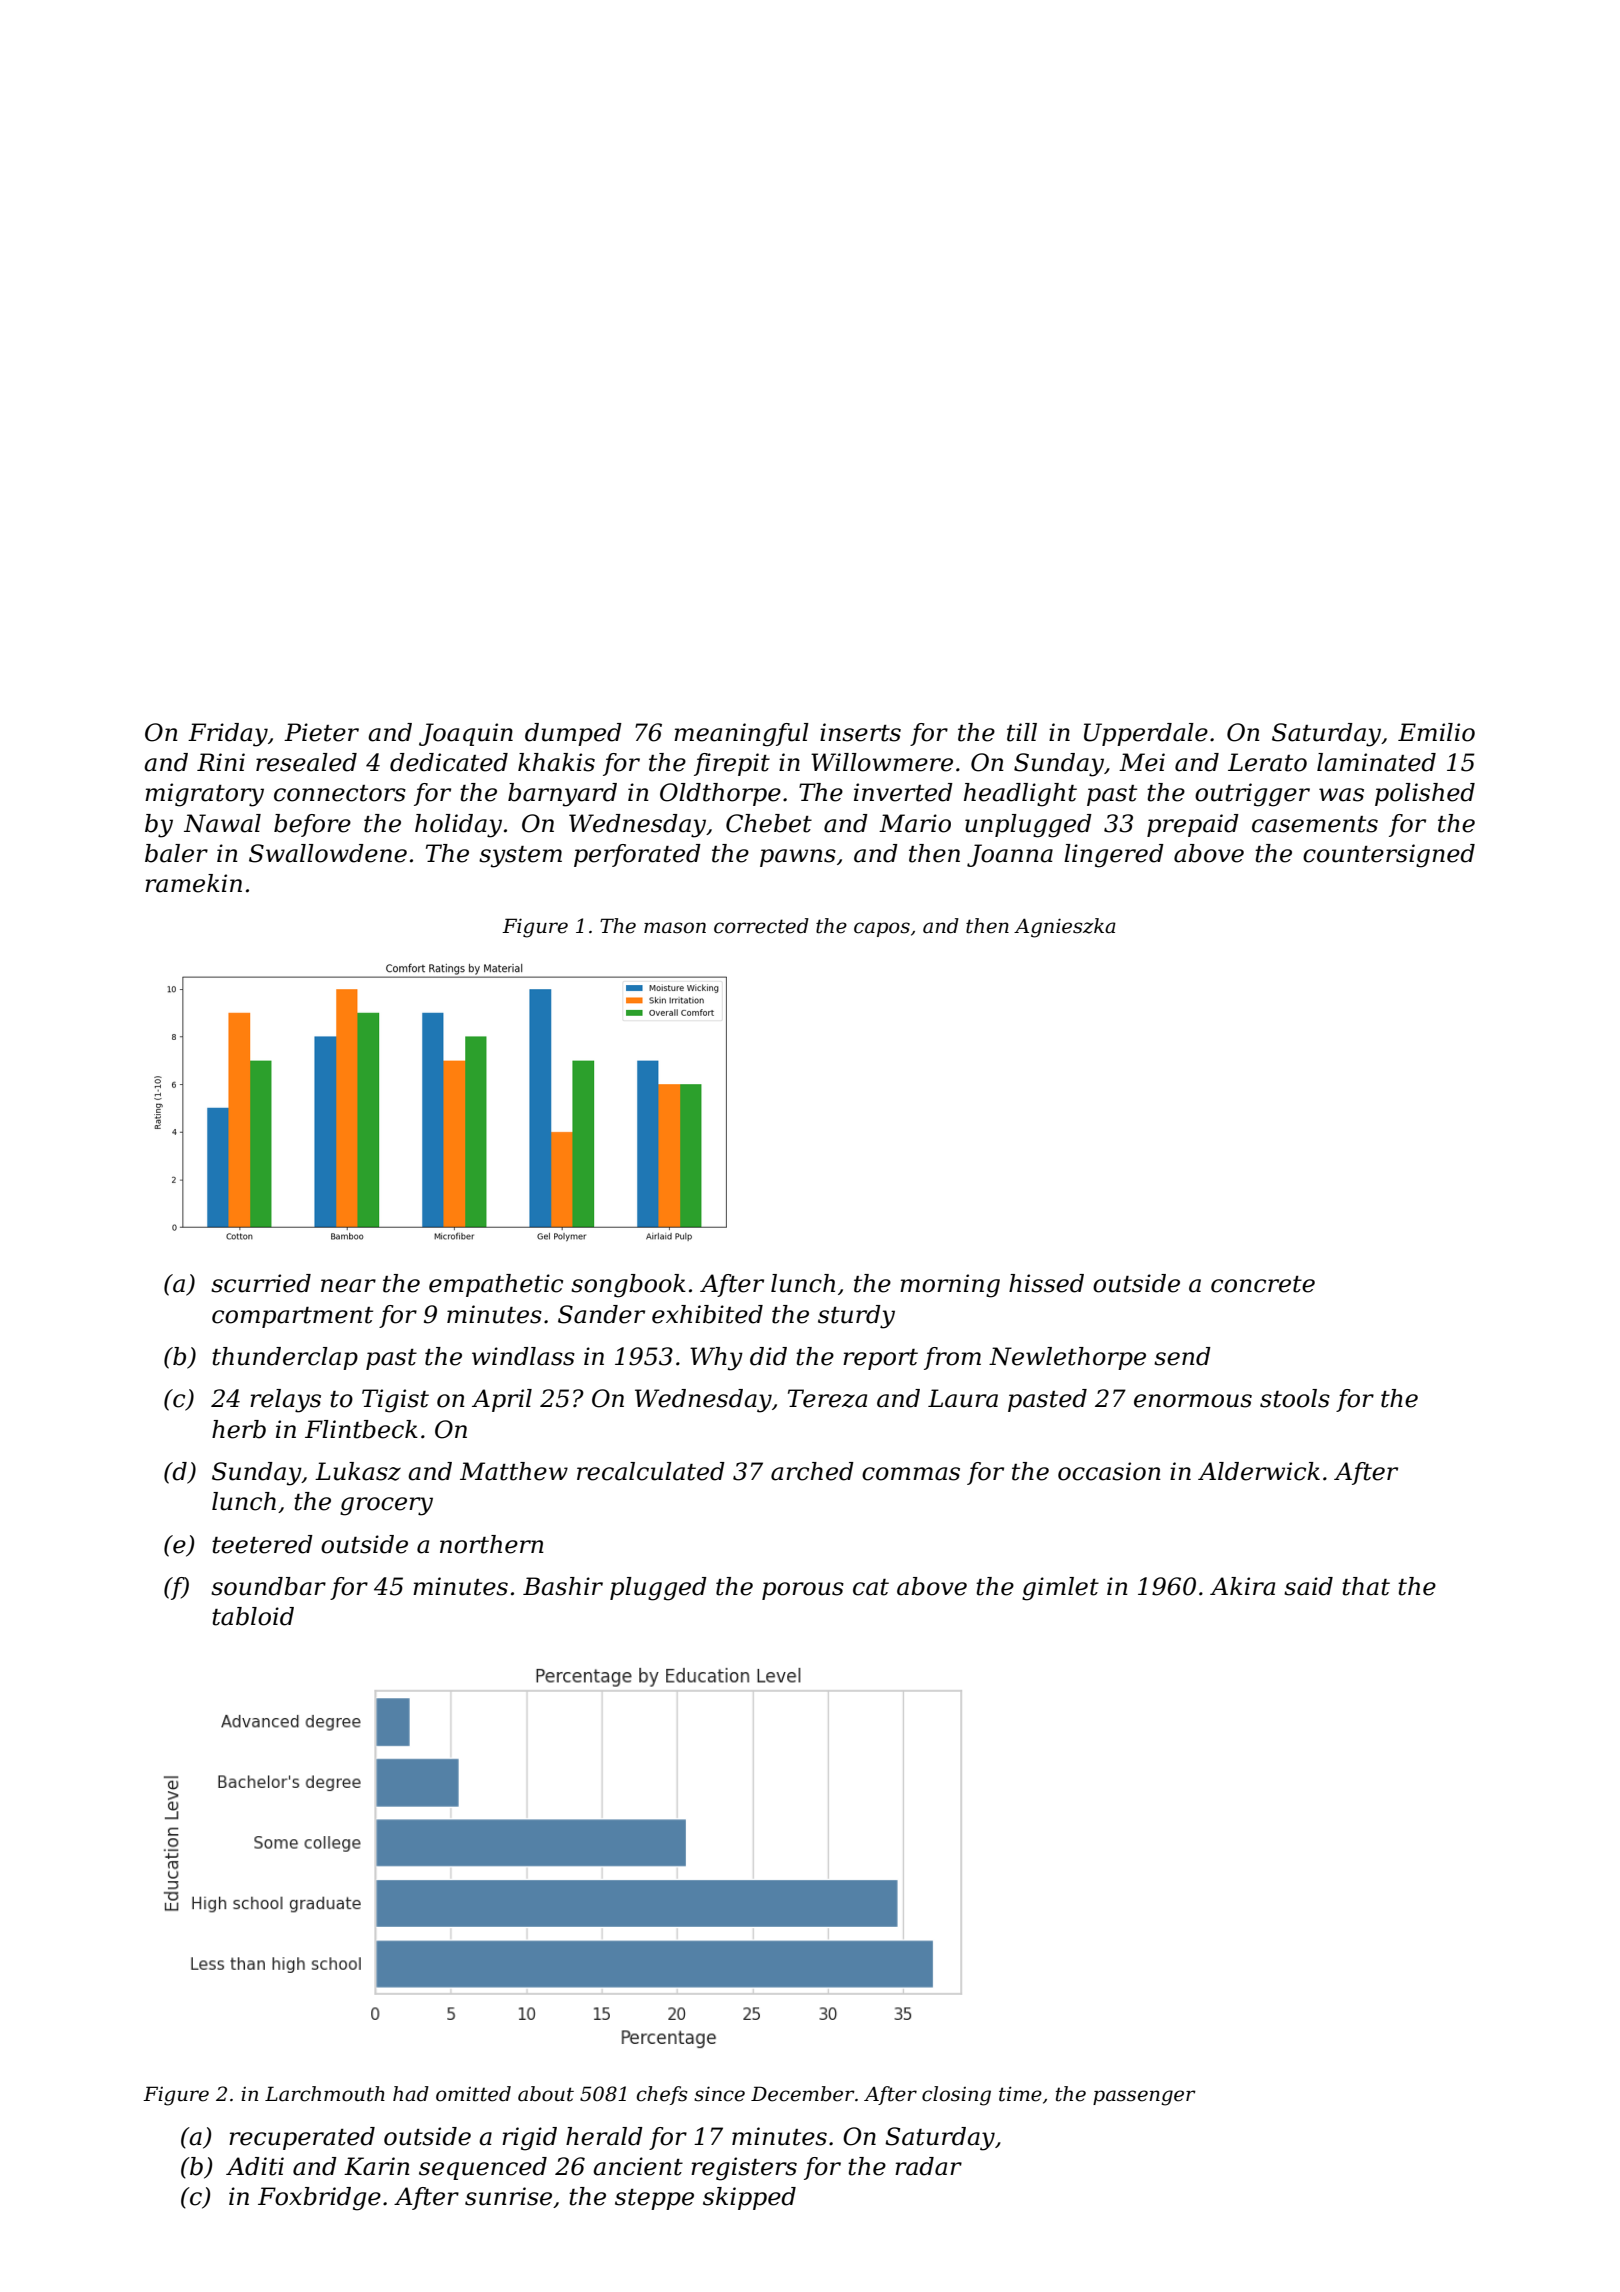 This page has width=1620, height=2292. Describe the element at coordinates (325, 2094) in the page. I see `Larchmouth` at that location.
